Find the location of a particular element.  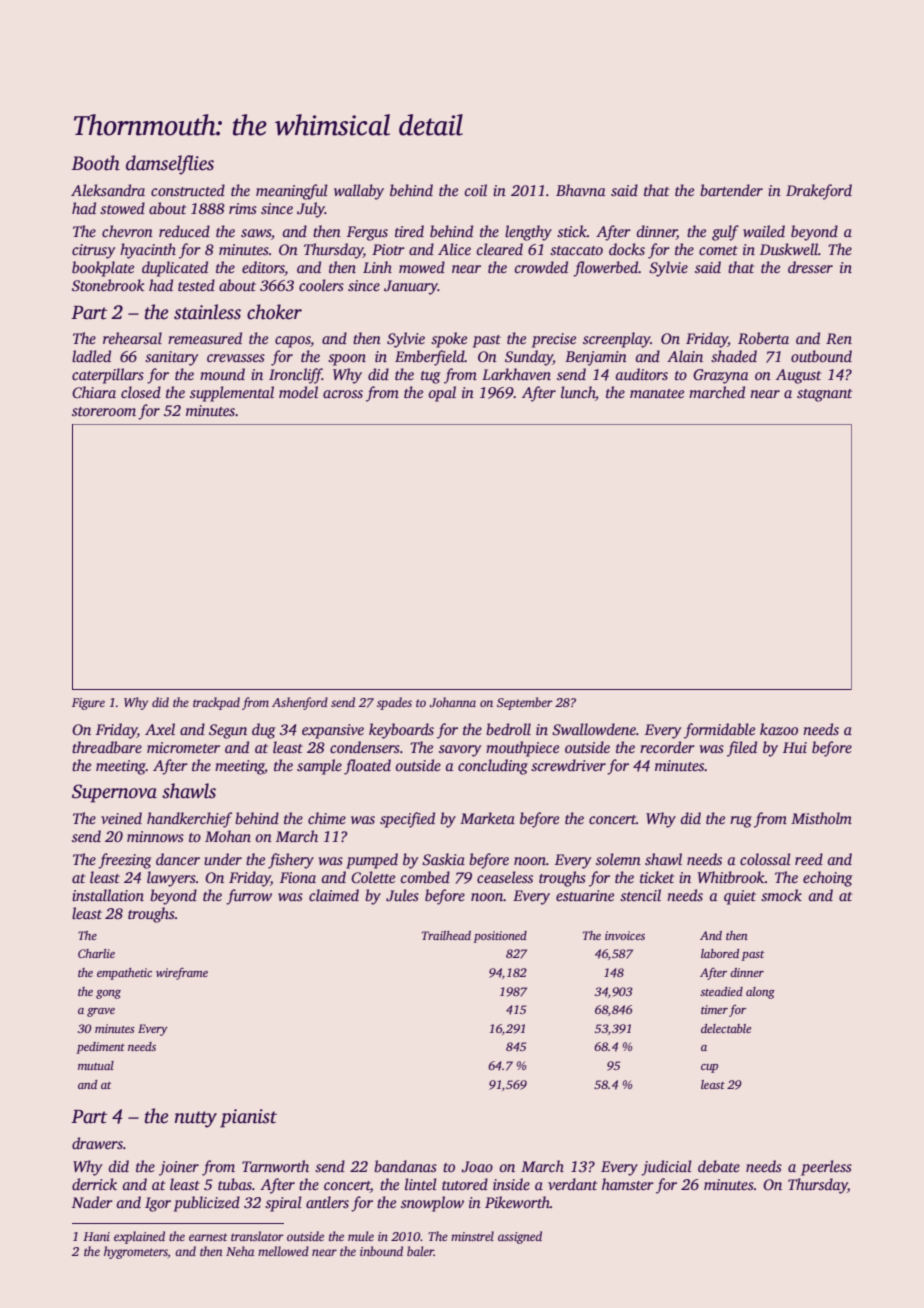

freezing is located at coordinates (125, 861).
